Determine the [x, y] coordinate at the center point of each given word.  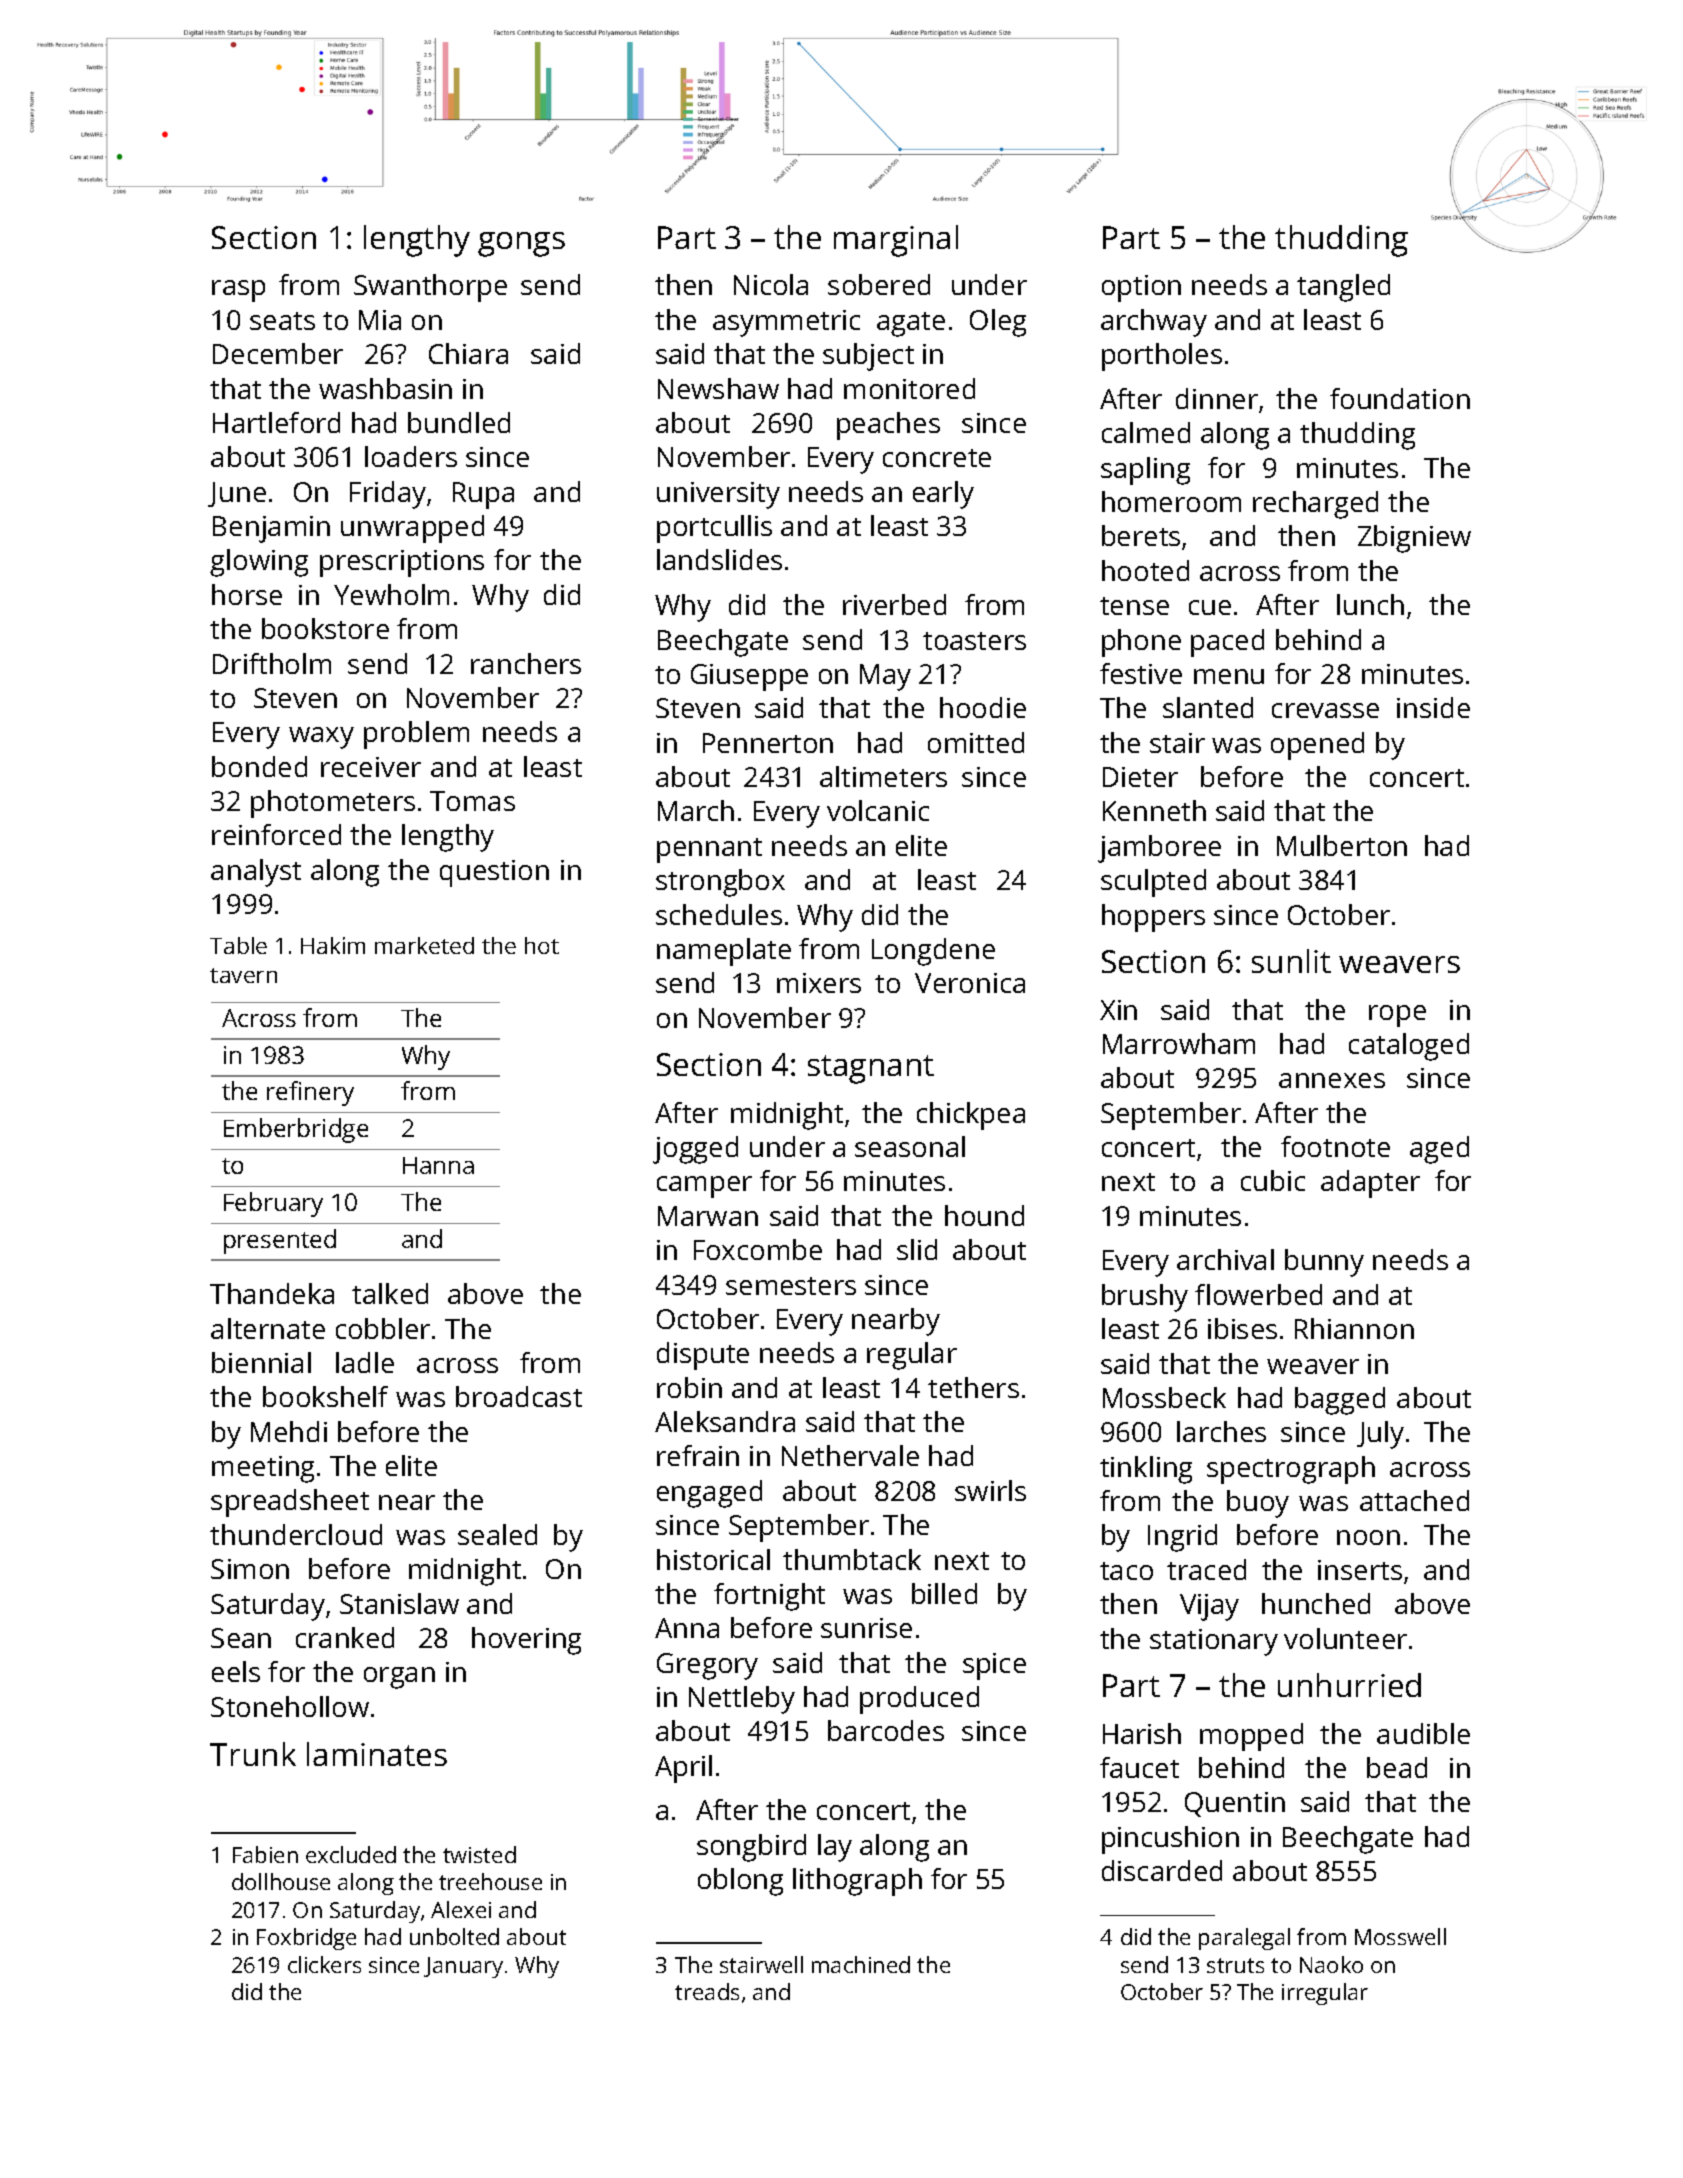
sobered [879, 284]
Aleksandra [725, 1421]
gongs [521, 244]
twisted [479, 1854]
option [1141, 288]
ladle [365, 1362]
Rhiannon [1354, 1328]
